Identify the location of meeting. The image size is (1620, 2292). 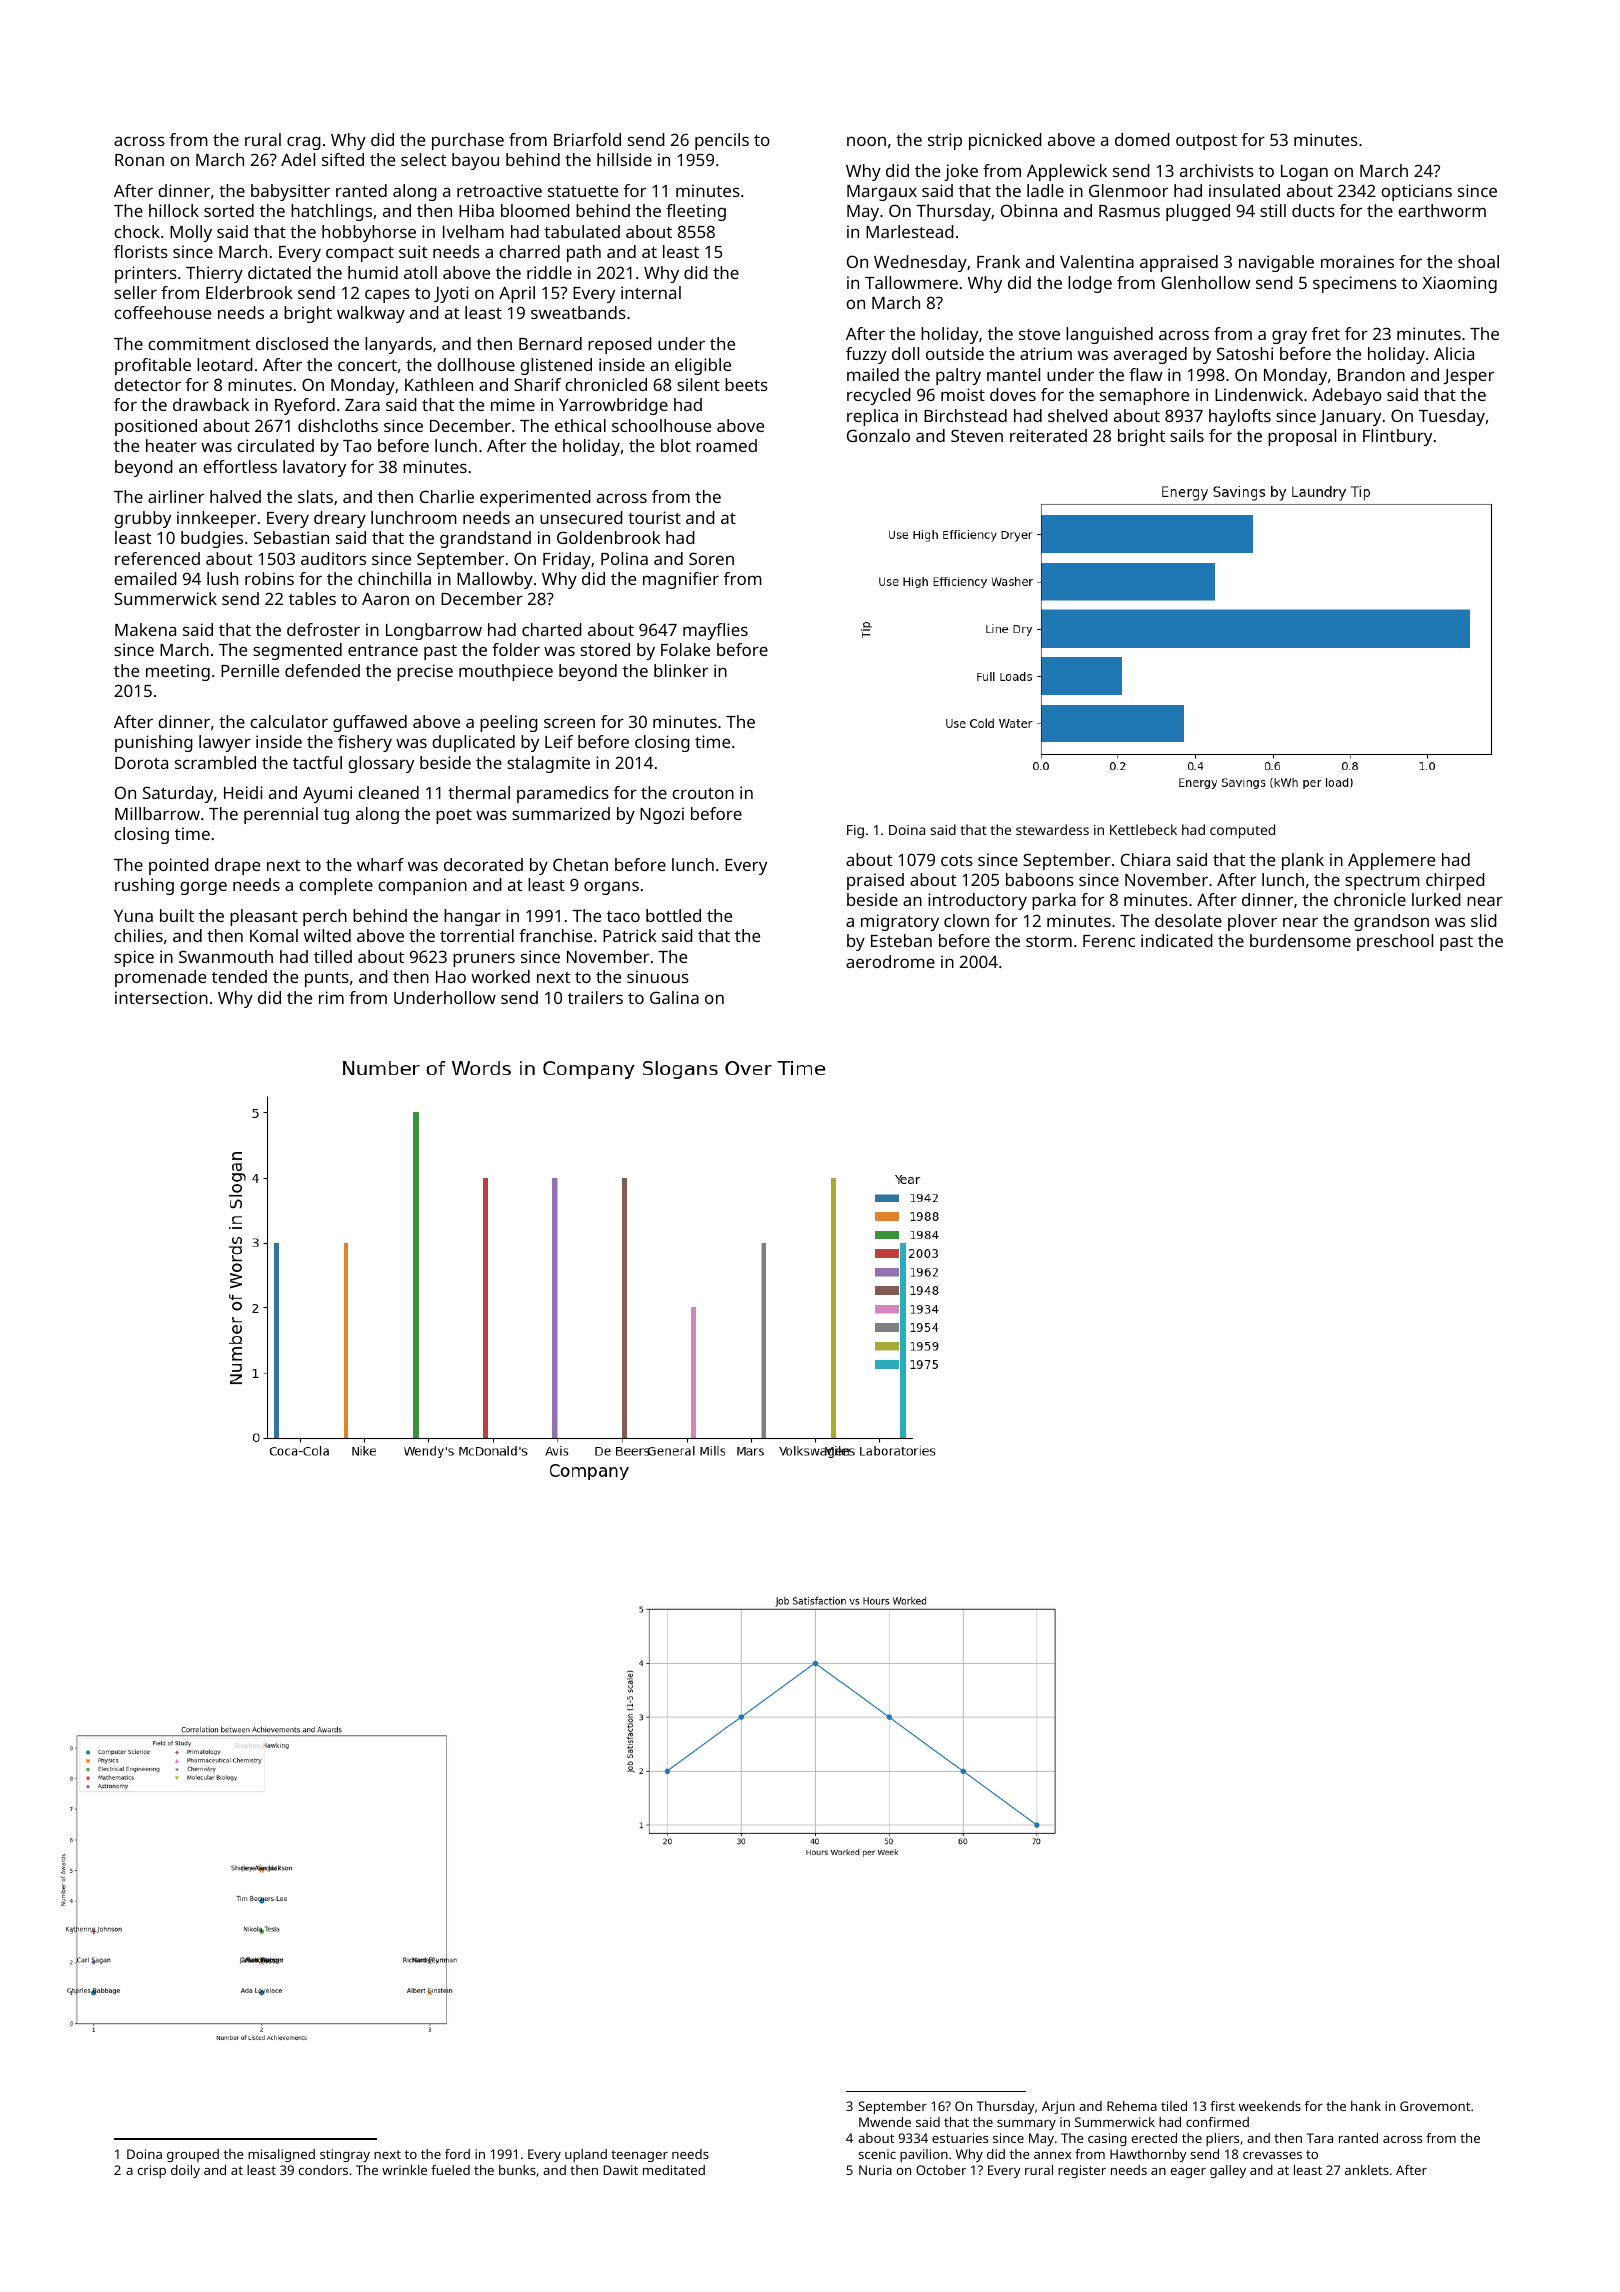
(178, 672).
